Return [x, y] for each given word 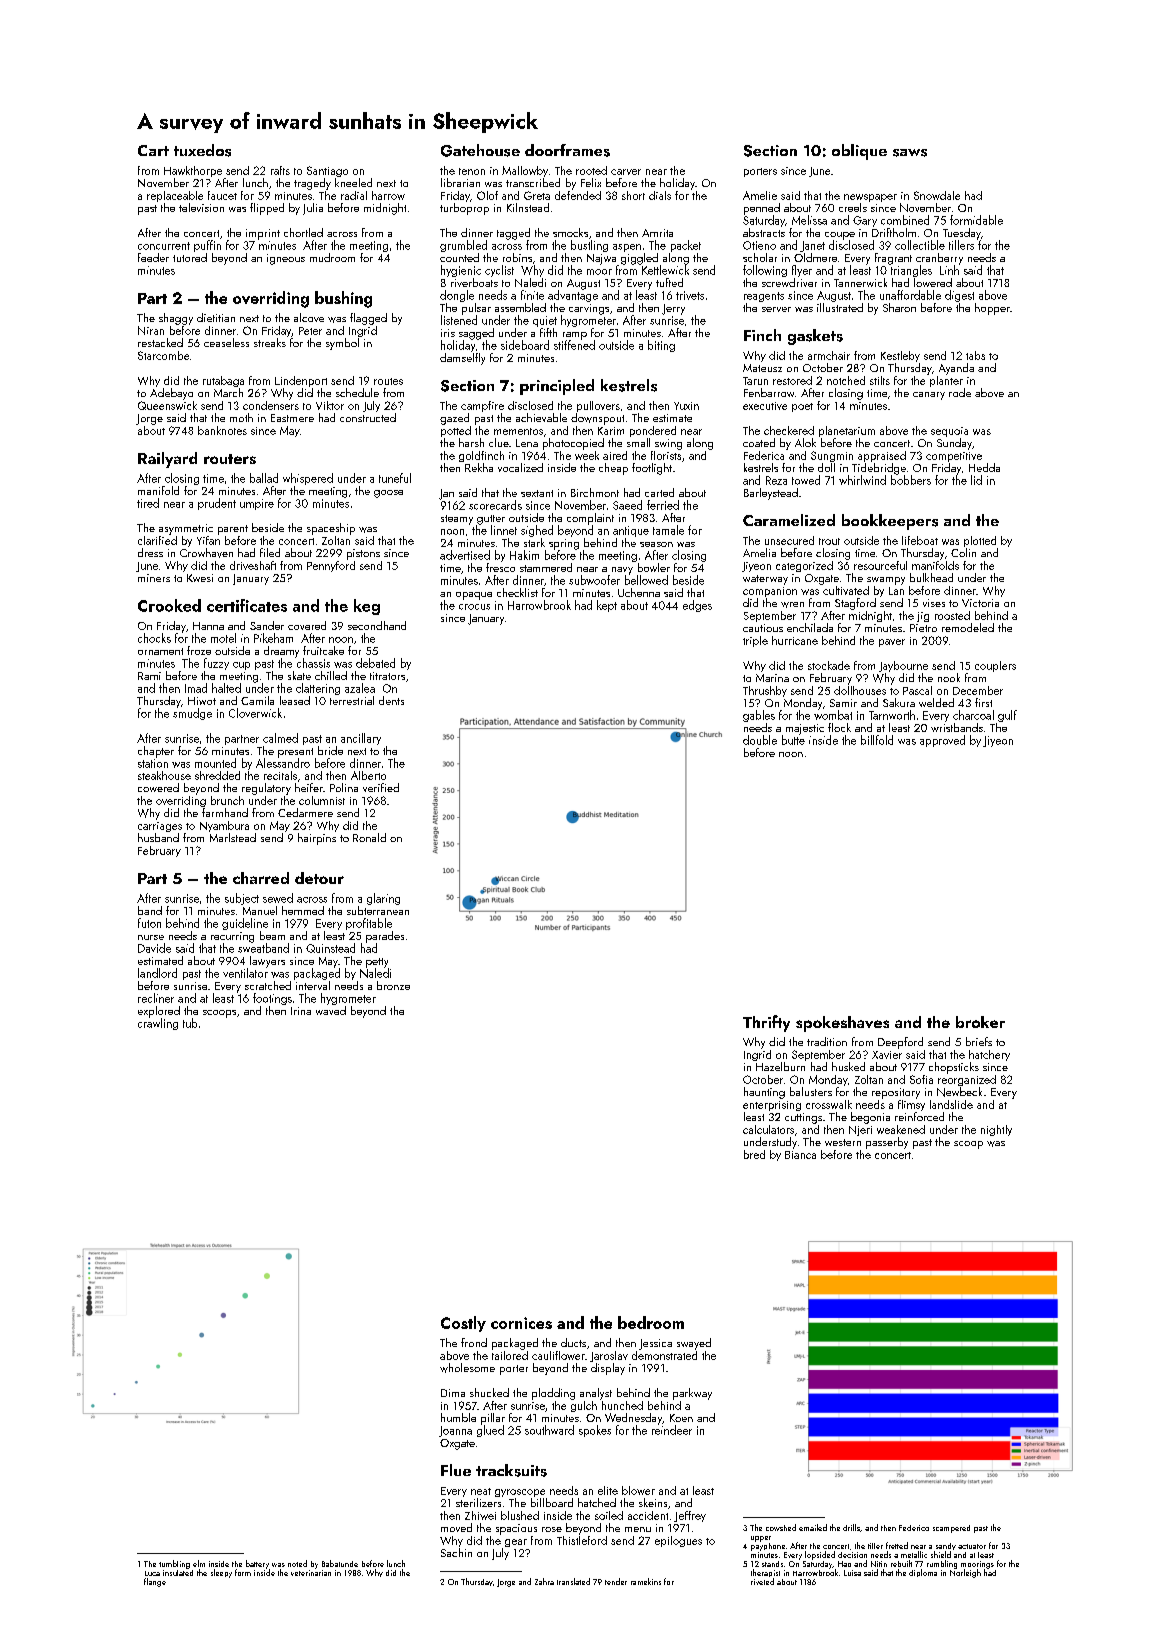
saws [910, 153]
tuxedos [202, 150]
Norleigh [965, 1573]
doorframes [567, 150]
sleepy [221, 1573]
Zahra [544, 1581]
